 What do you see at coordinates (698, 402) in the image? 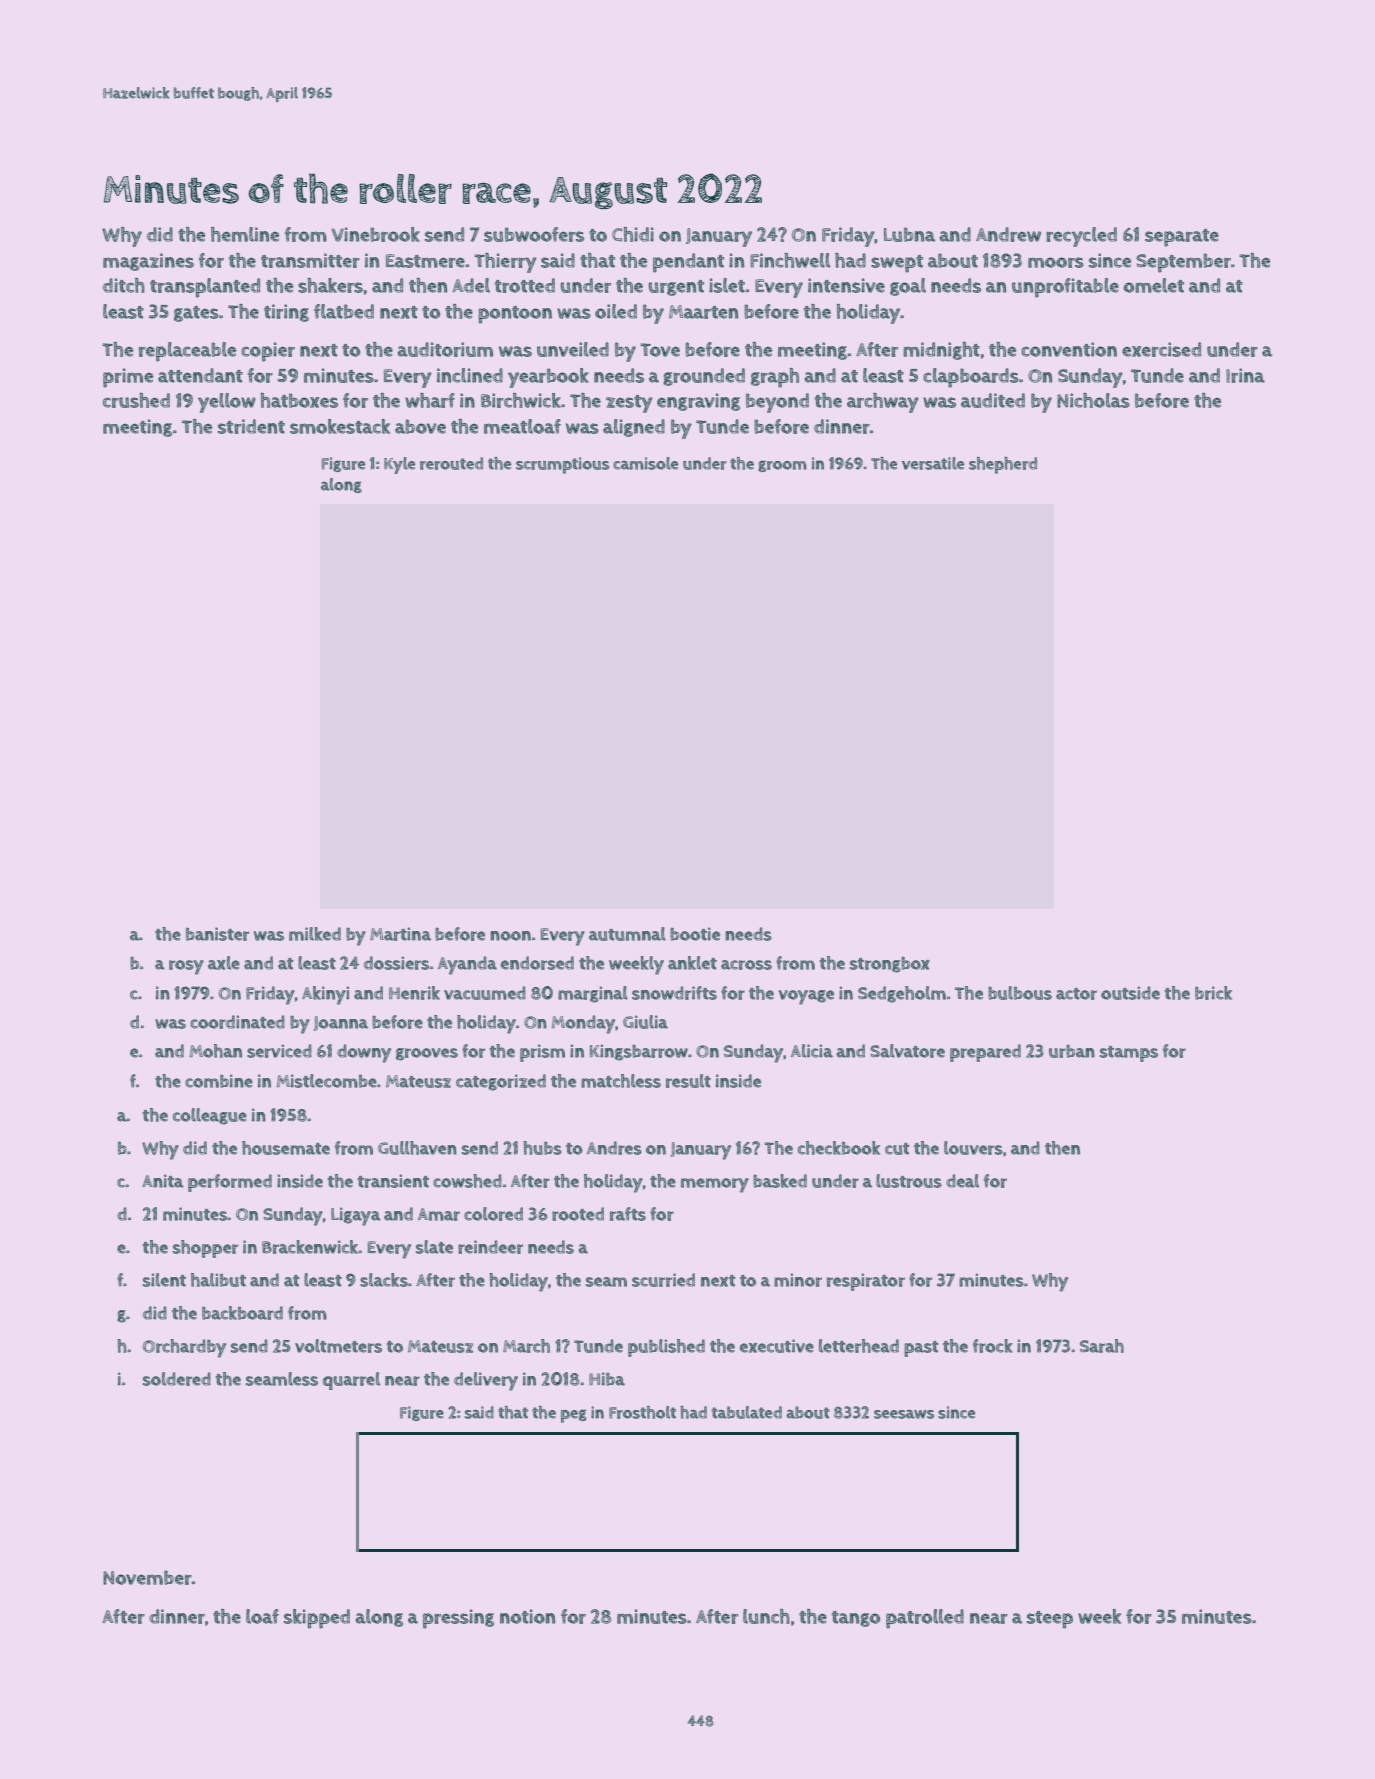
I see `engraving` at bounding box center [698, 402].
